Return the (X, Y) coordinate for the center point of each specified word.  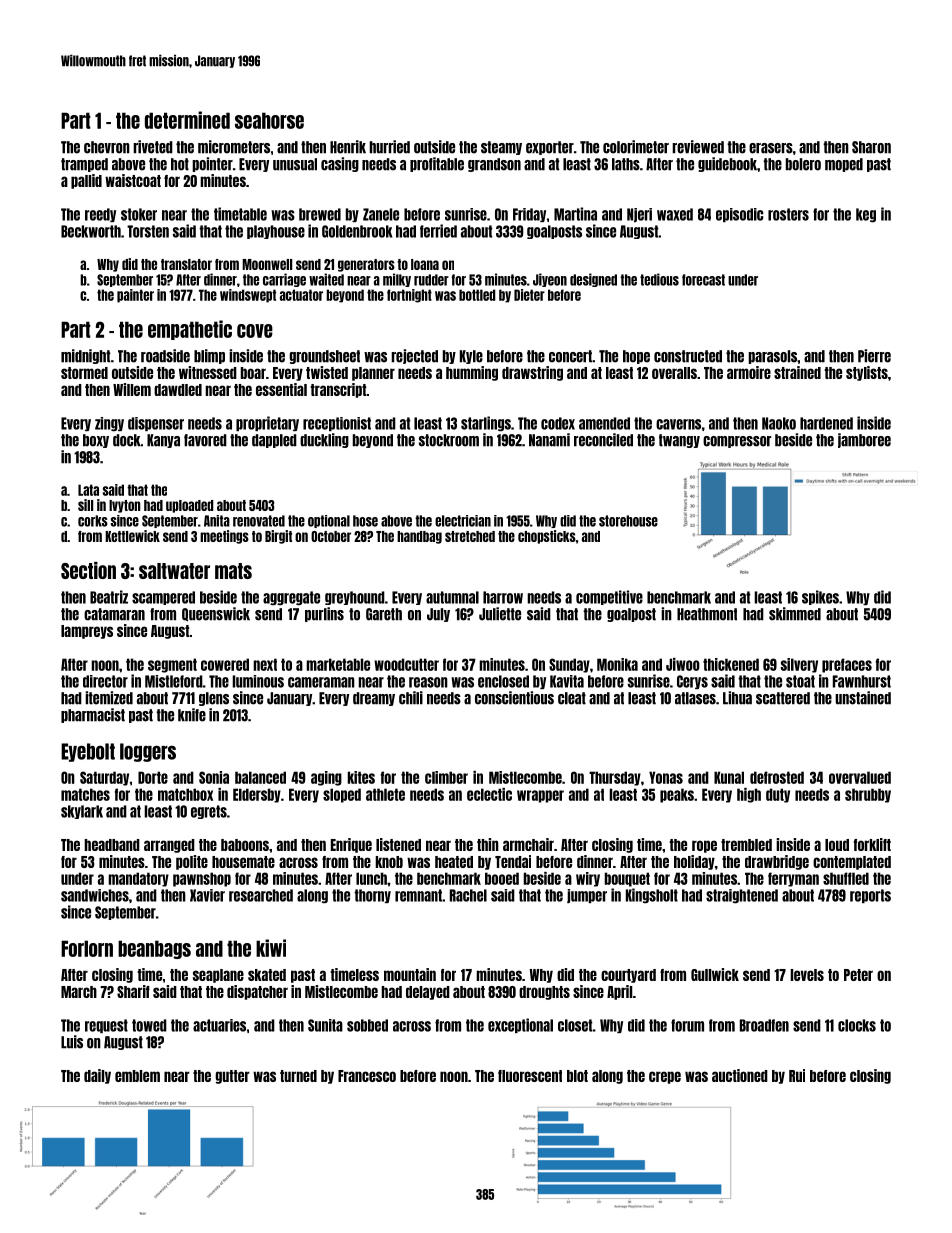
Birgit (278, 537)
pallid (86, 181)
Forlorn (87, 948)
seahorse (269, 120)
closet (575, 1025)
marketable (338, 664)
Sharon (871, 147)
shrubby (868, 795)
